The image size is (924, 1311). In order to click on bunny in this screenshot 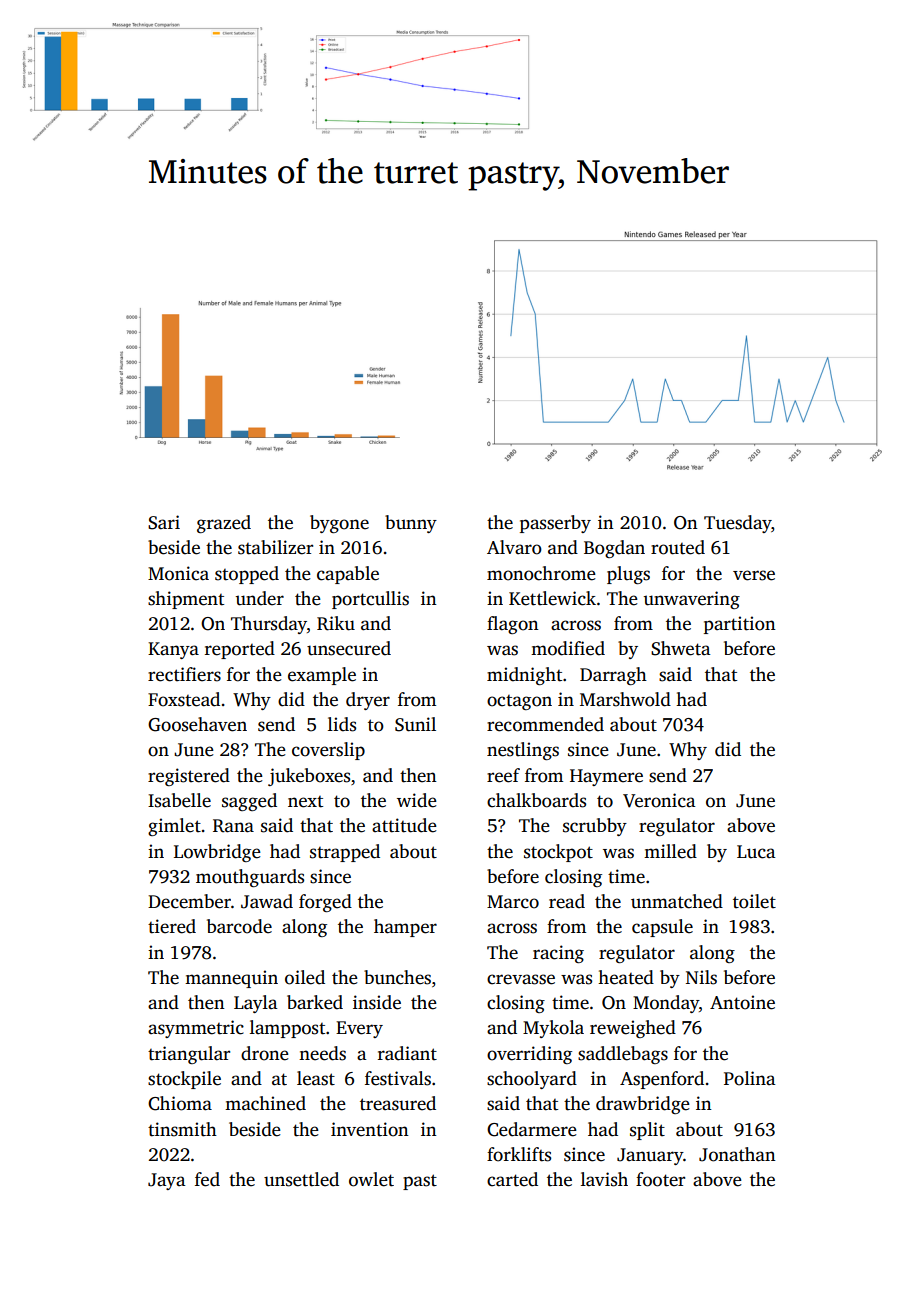, I will do `click(411, 524)`.
